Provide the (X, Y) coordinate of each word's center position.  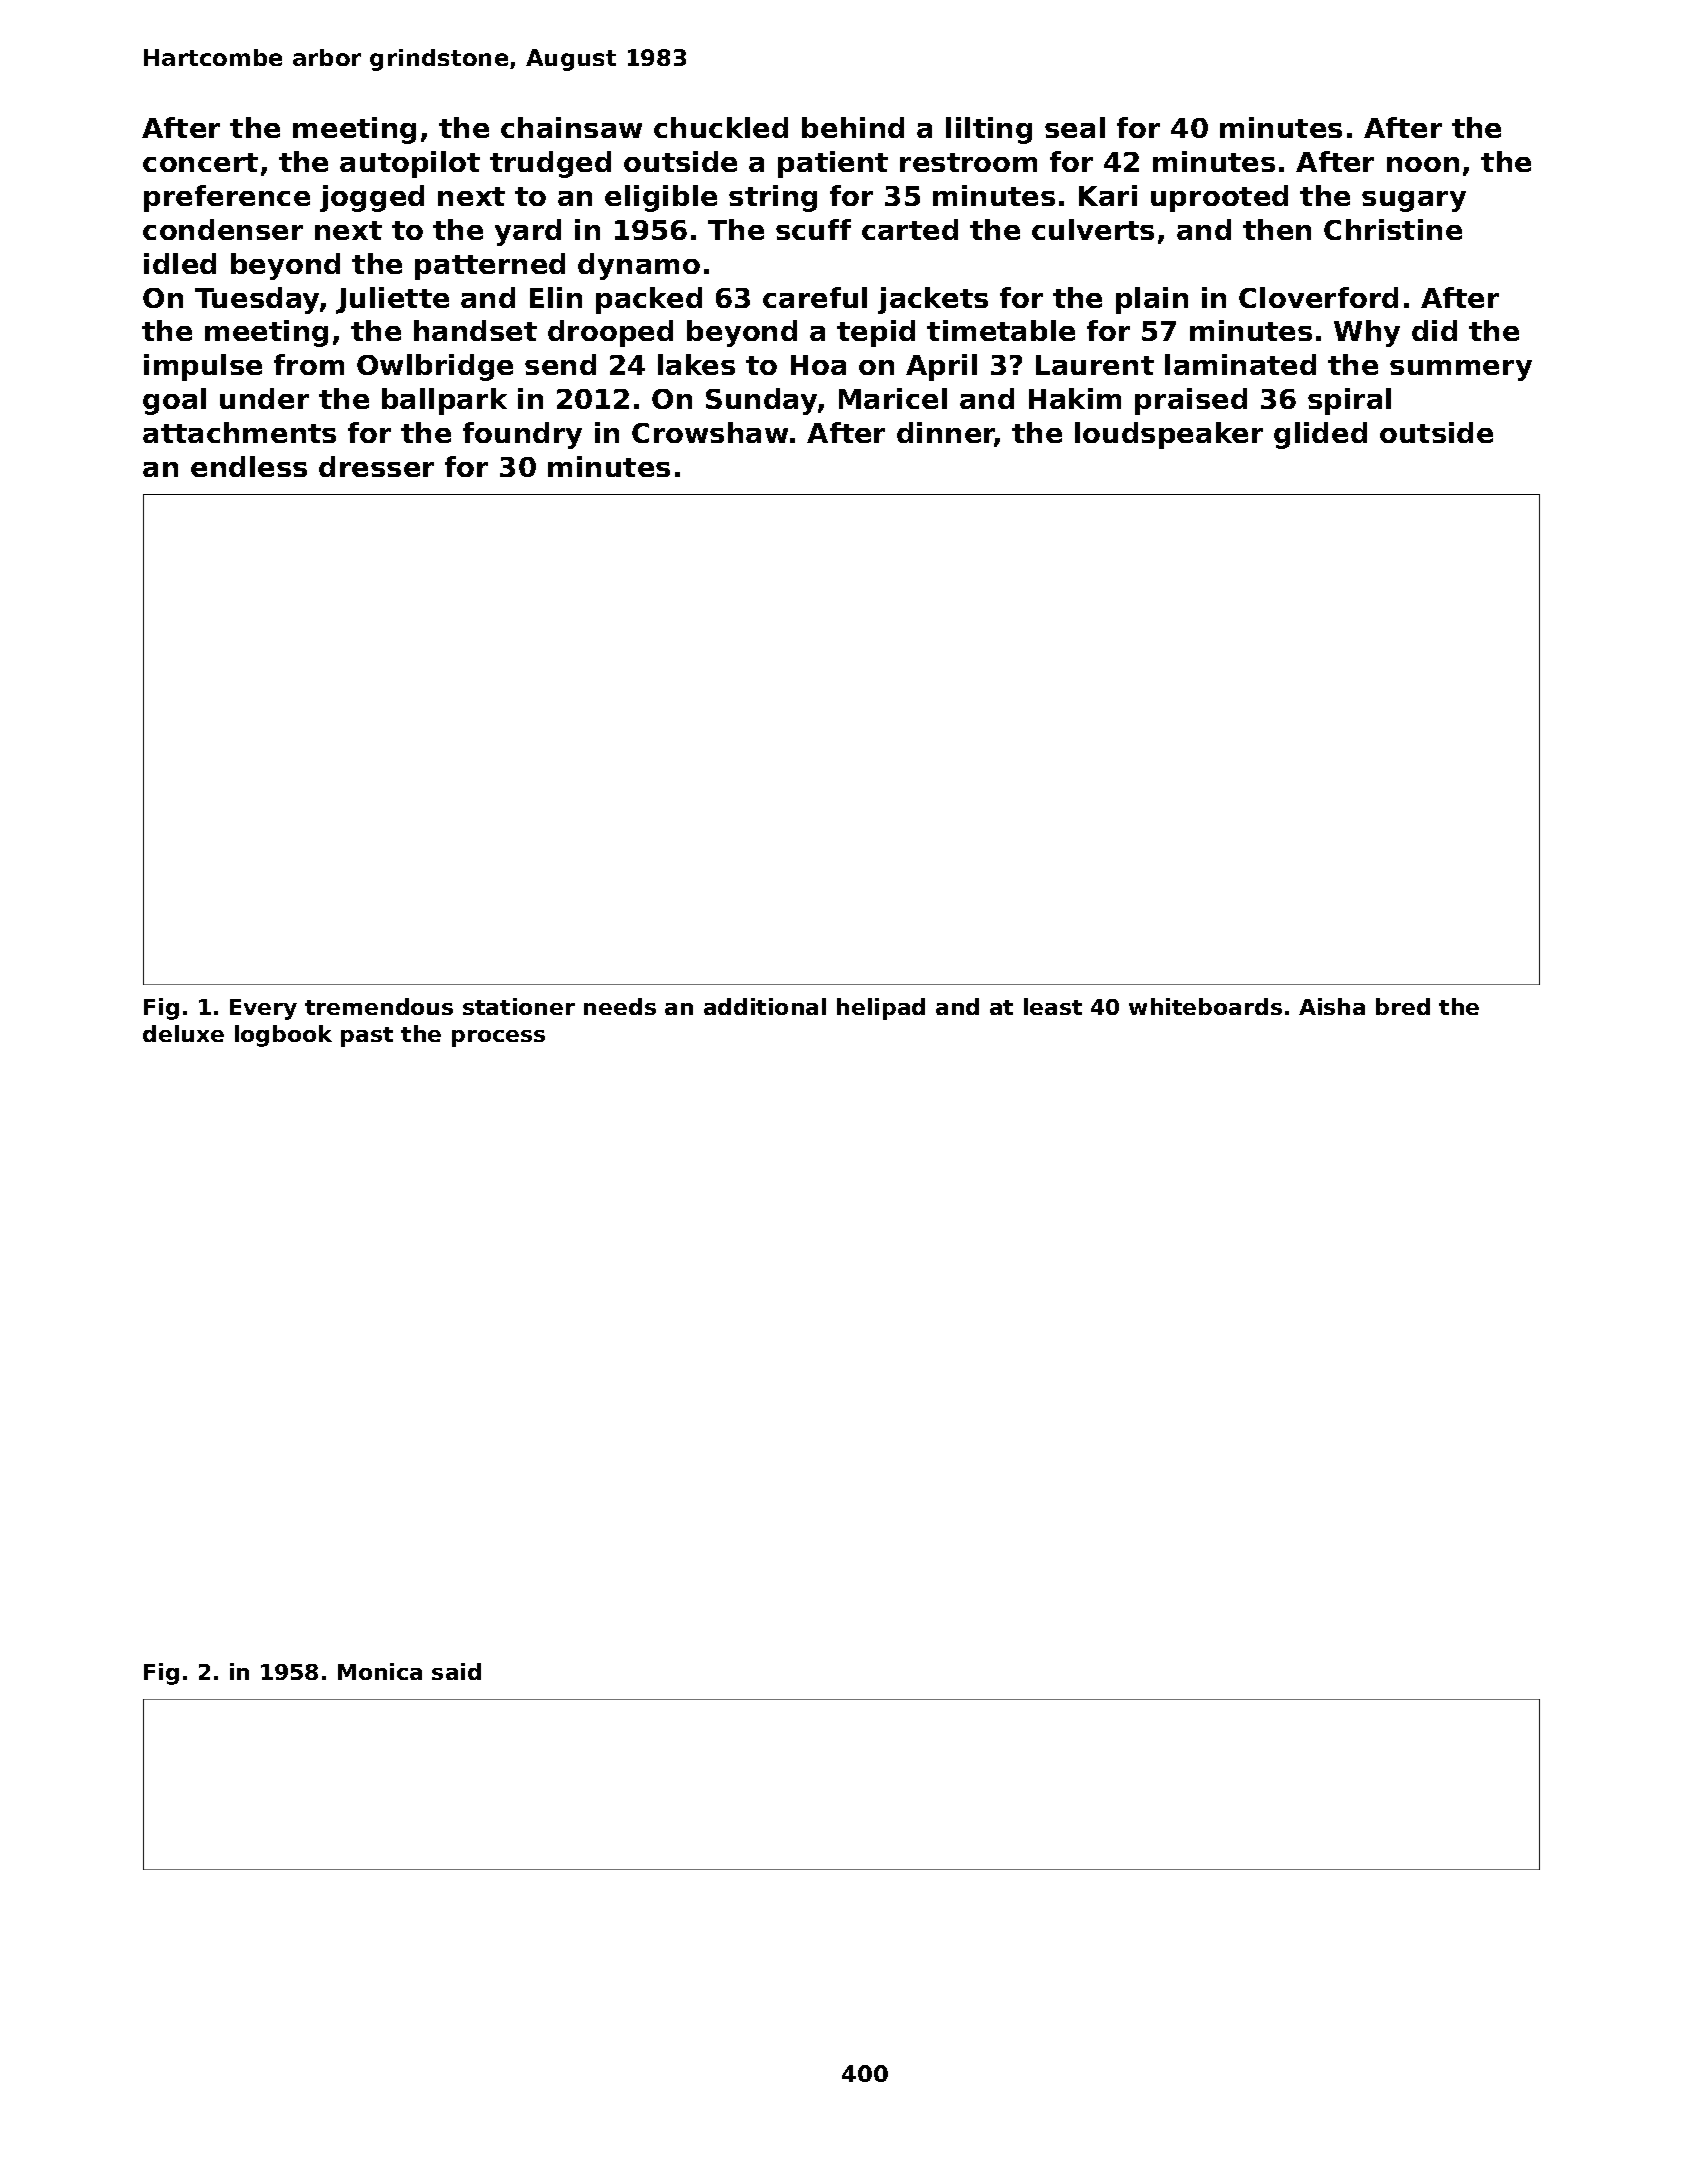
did (1434, 330)
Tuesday (257, 300)
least (1053, 1006)
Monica (380, 1671)
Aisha (1332, 1006)
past (367, 1037)
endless (249, 466)
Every (263, 1009)
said (456, 1671)
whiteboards (1205, 1006)
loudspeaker (1169, 435)
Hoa (818, 365)
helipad (881, 1009)
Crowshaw (710, 432)
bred (1403, 1006)
